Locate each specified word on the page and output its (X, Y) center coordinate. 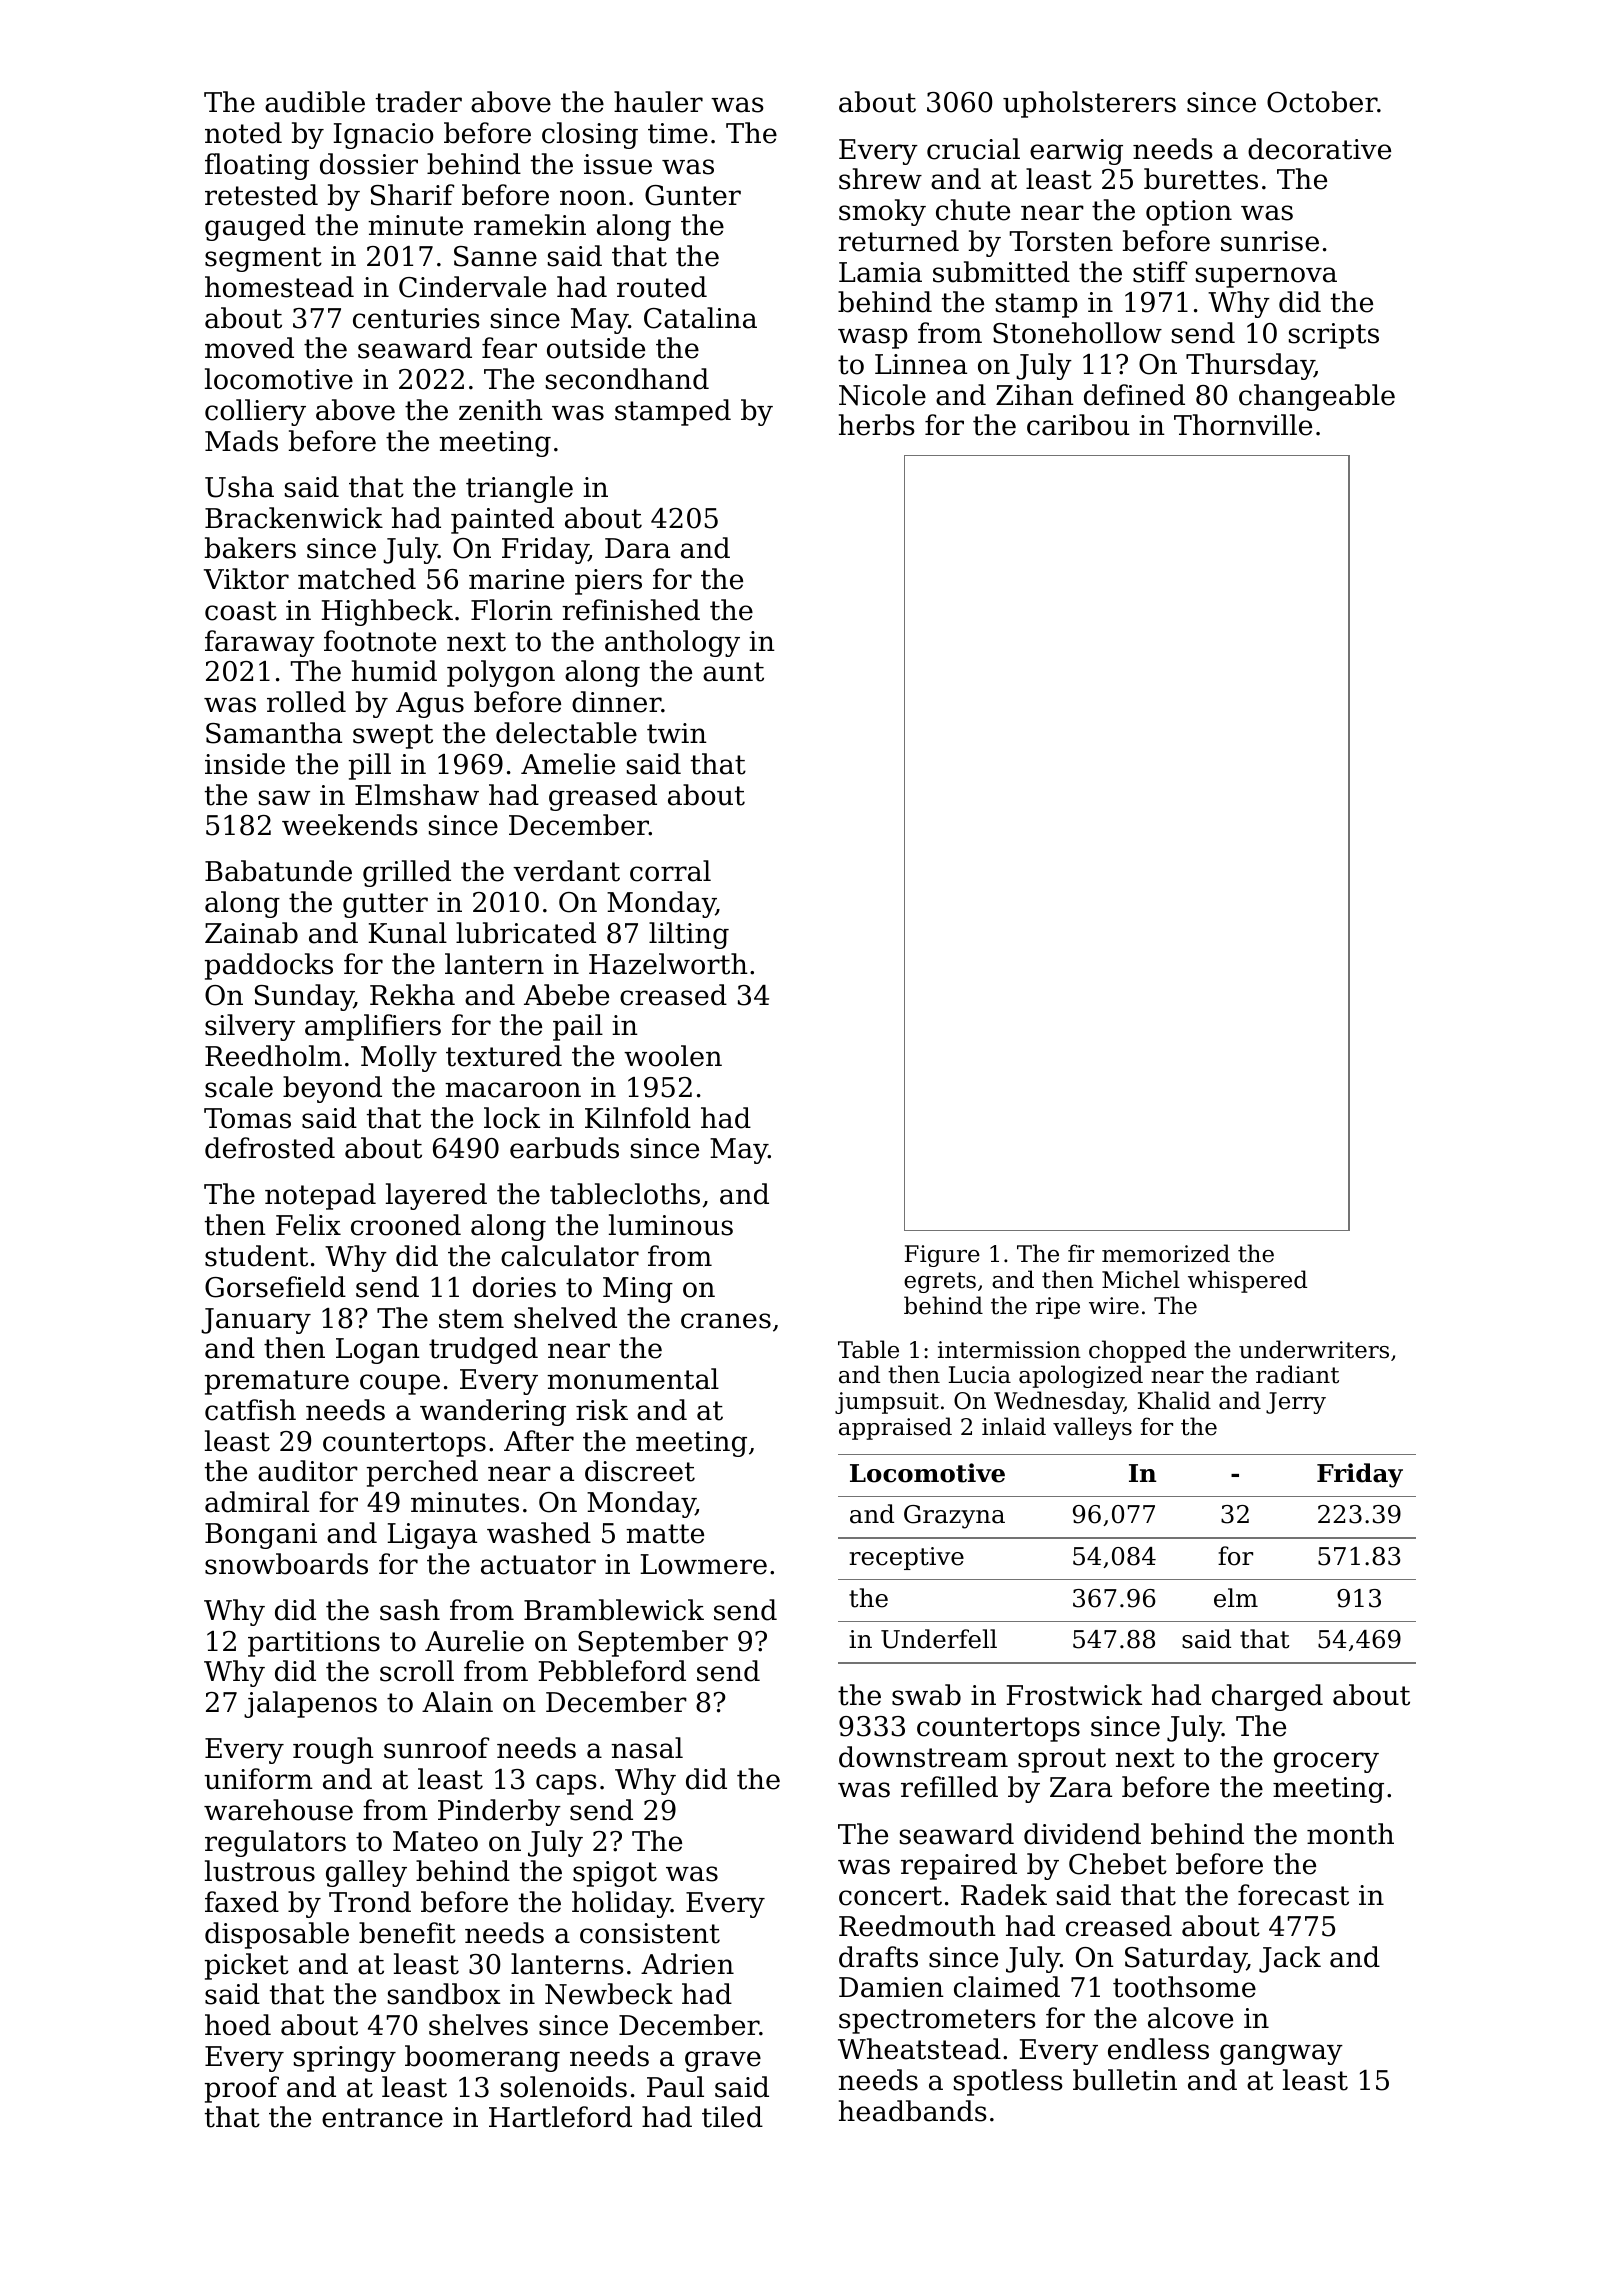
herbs (877, 425)
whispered (1247, 1281)
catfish (250, 1410)
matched (357, 579)
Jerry (1296, 1403)
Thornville (1243, 425)
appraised (895, 1428)
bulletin (1125, 2080)
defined (1134, 395)
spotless (1008, 2082)
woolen (673, 1056)
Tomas (247, 1118)
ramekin (530, 225)
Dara (637, 548)
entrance (382, 2118)
